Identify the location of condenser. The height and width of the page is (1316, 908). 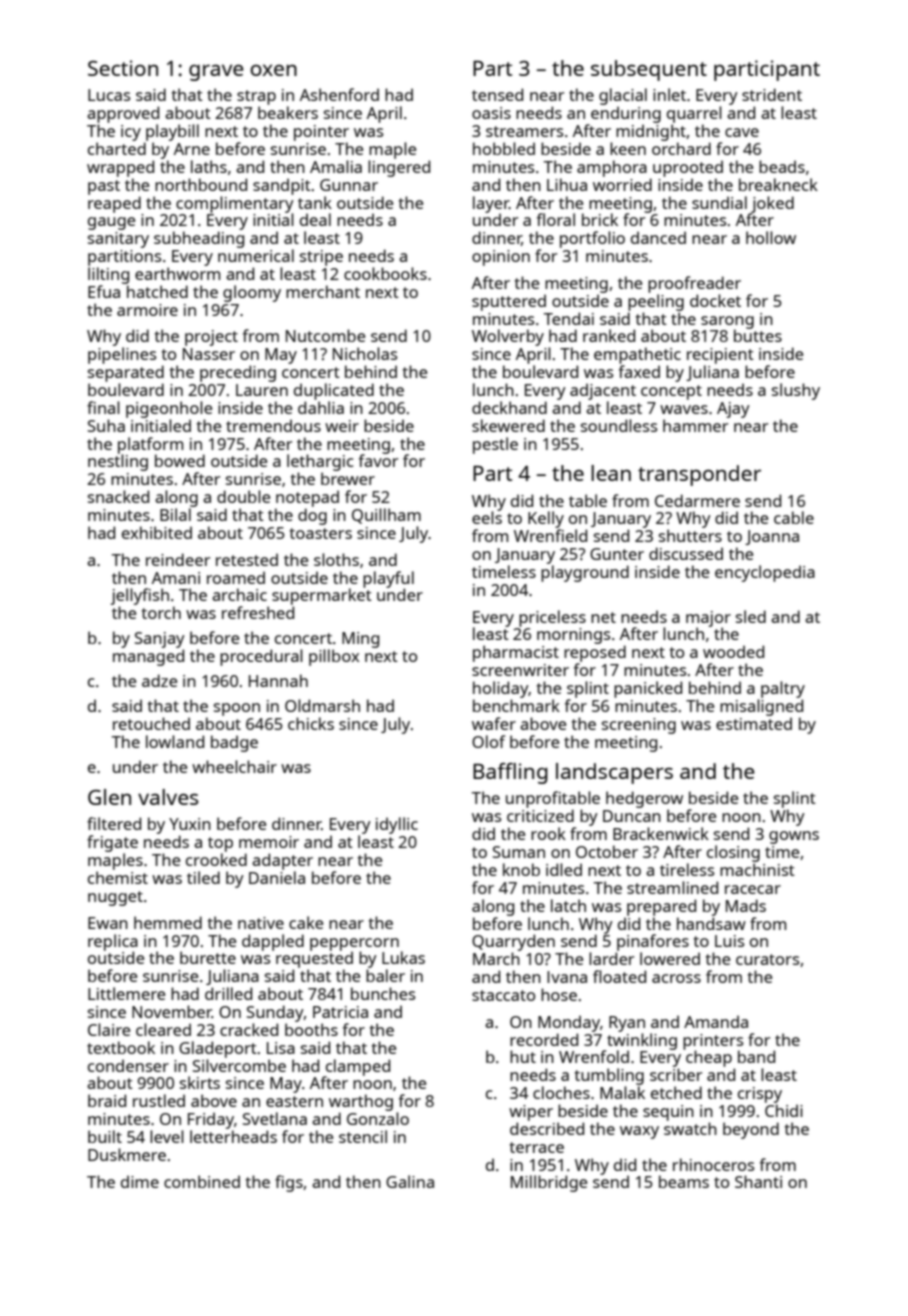
(128, 1065).
